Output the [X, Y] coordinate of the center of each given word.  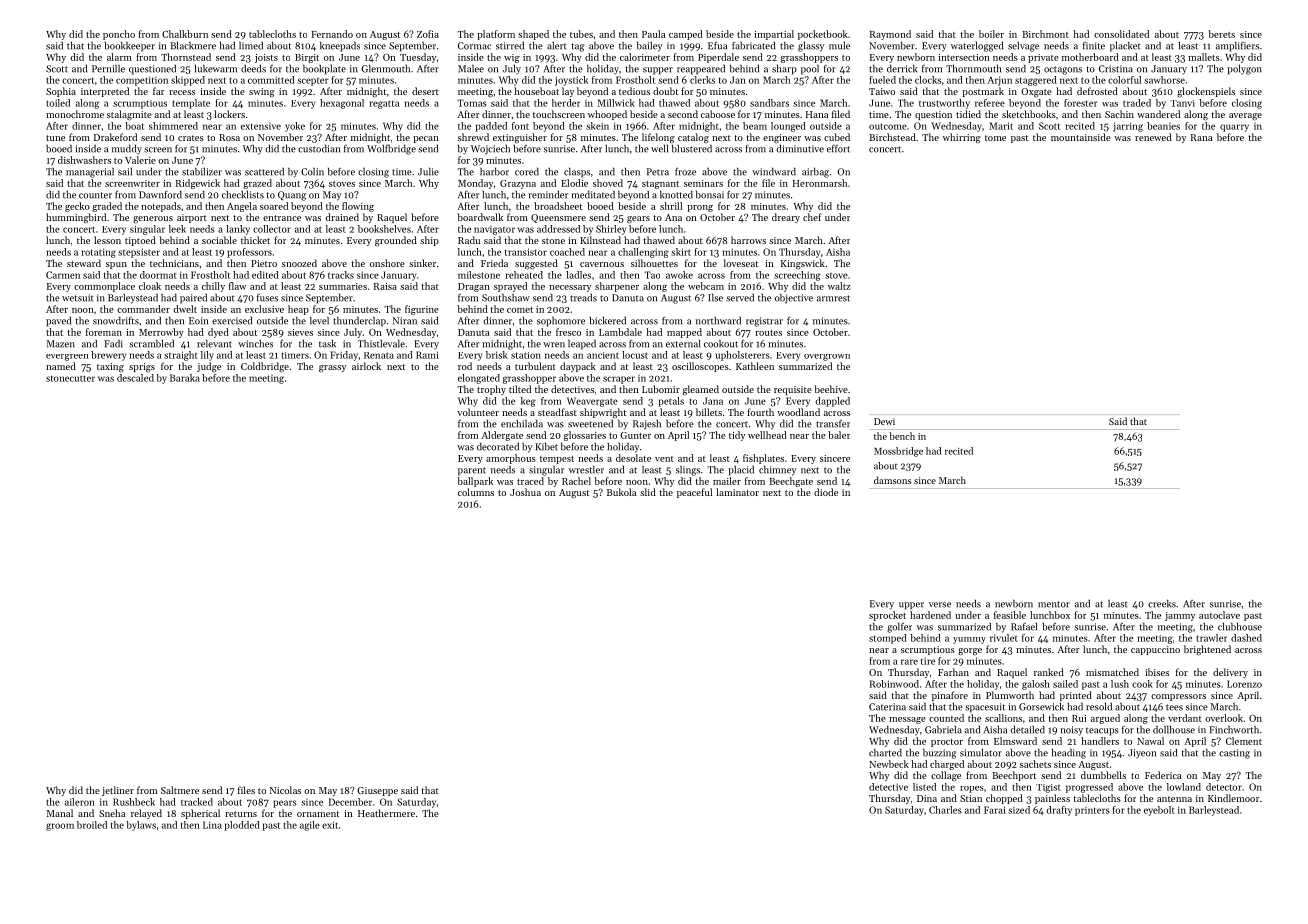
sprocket [887, 616]
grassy [332, 368]
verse [940, 605]
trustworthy [944, 104]
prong [700, 208]
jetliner [118, 791]
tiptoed [140, 241]
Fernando [332, 34]
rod [465, 366]
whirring [962, 138]
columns [476, 492]
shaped [533, 35]
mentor [1054, 604]
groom [60, 827]
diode [826, 492]
